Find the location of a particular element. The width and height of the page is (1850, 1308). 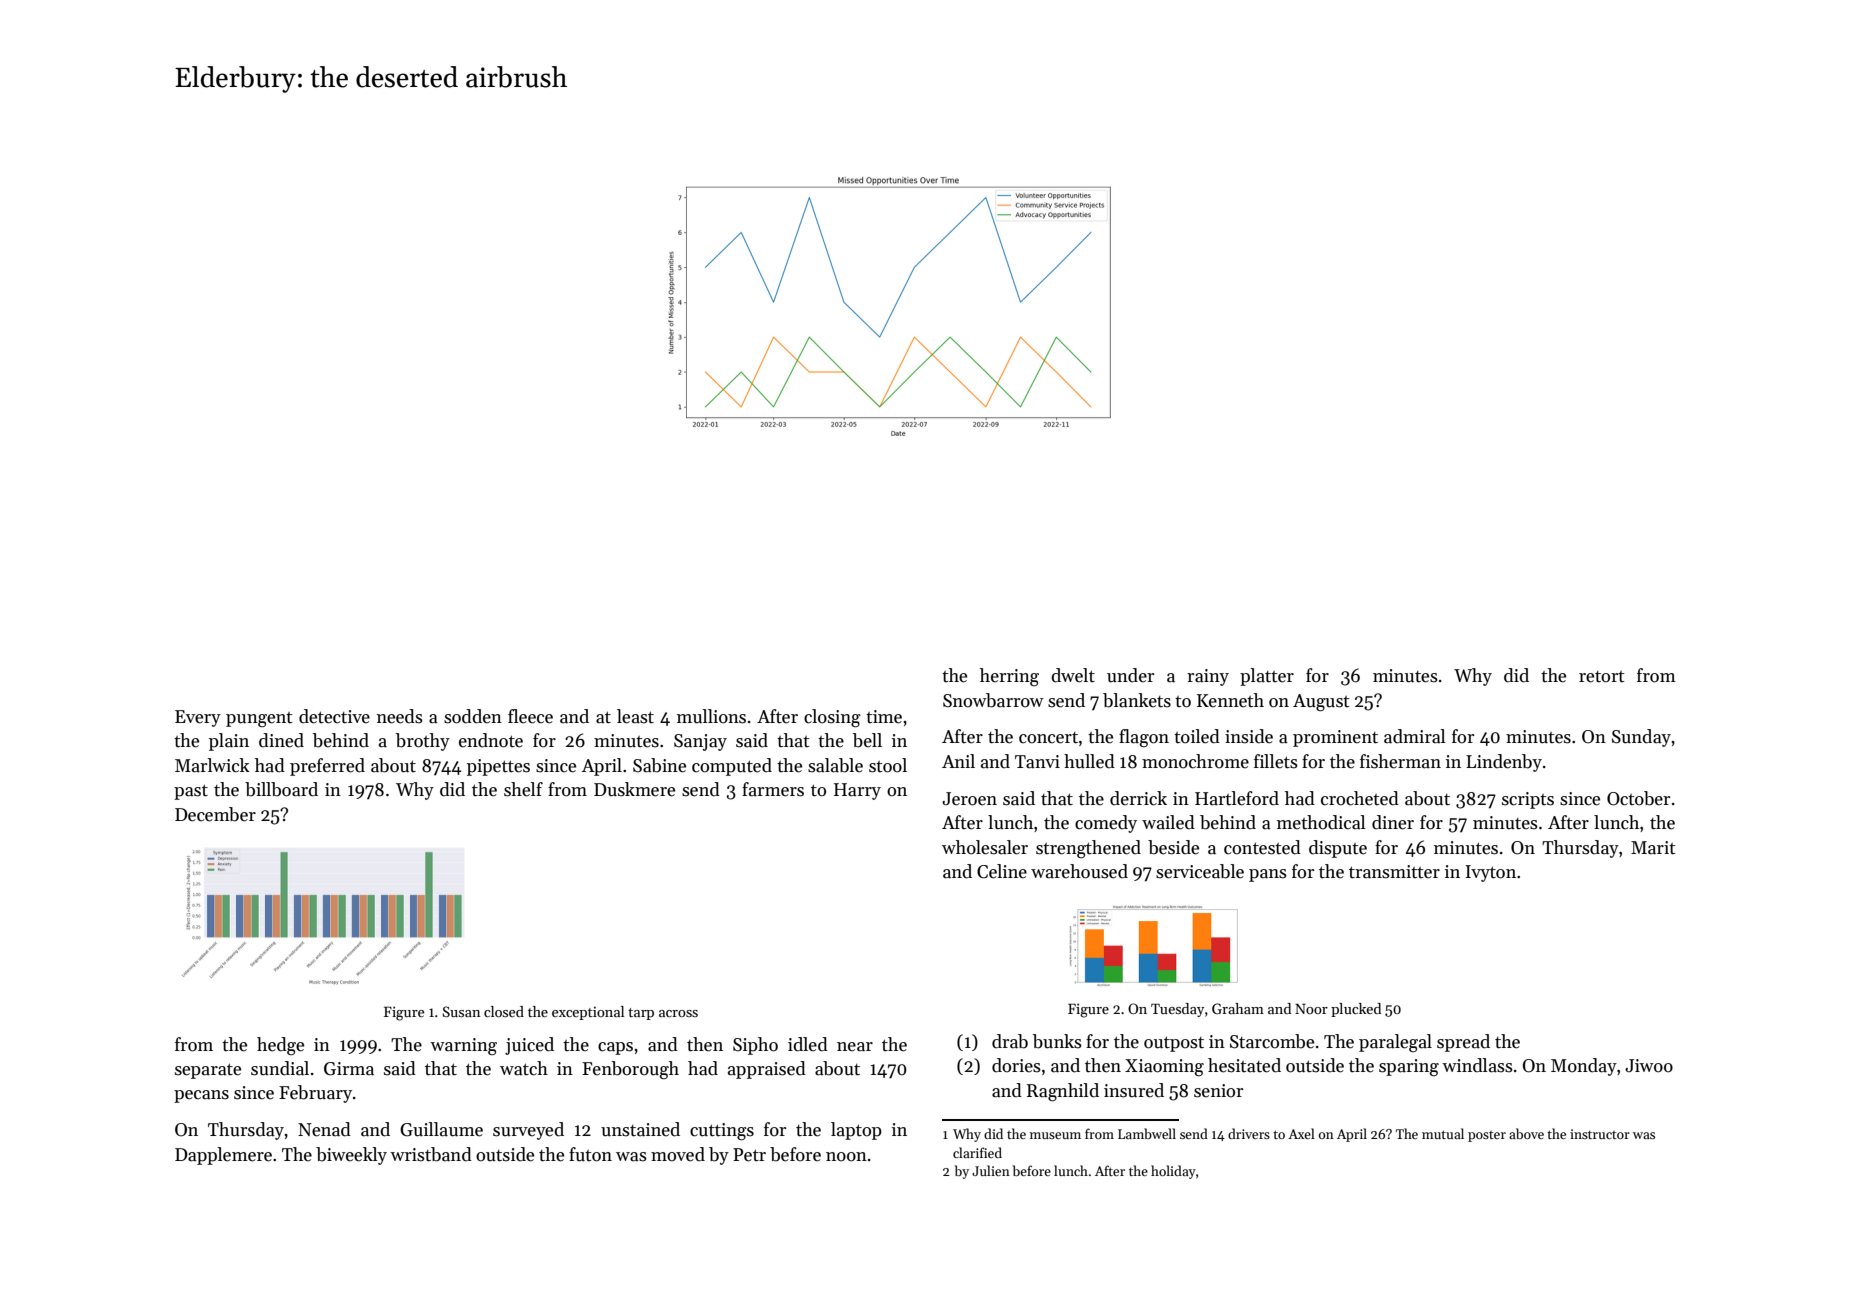

platter is located at coordinates (1267, 677).
